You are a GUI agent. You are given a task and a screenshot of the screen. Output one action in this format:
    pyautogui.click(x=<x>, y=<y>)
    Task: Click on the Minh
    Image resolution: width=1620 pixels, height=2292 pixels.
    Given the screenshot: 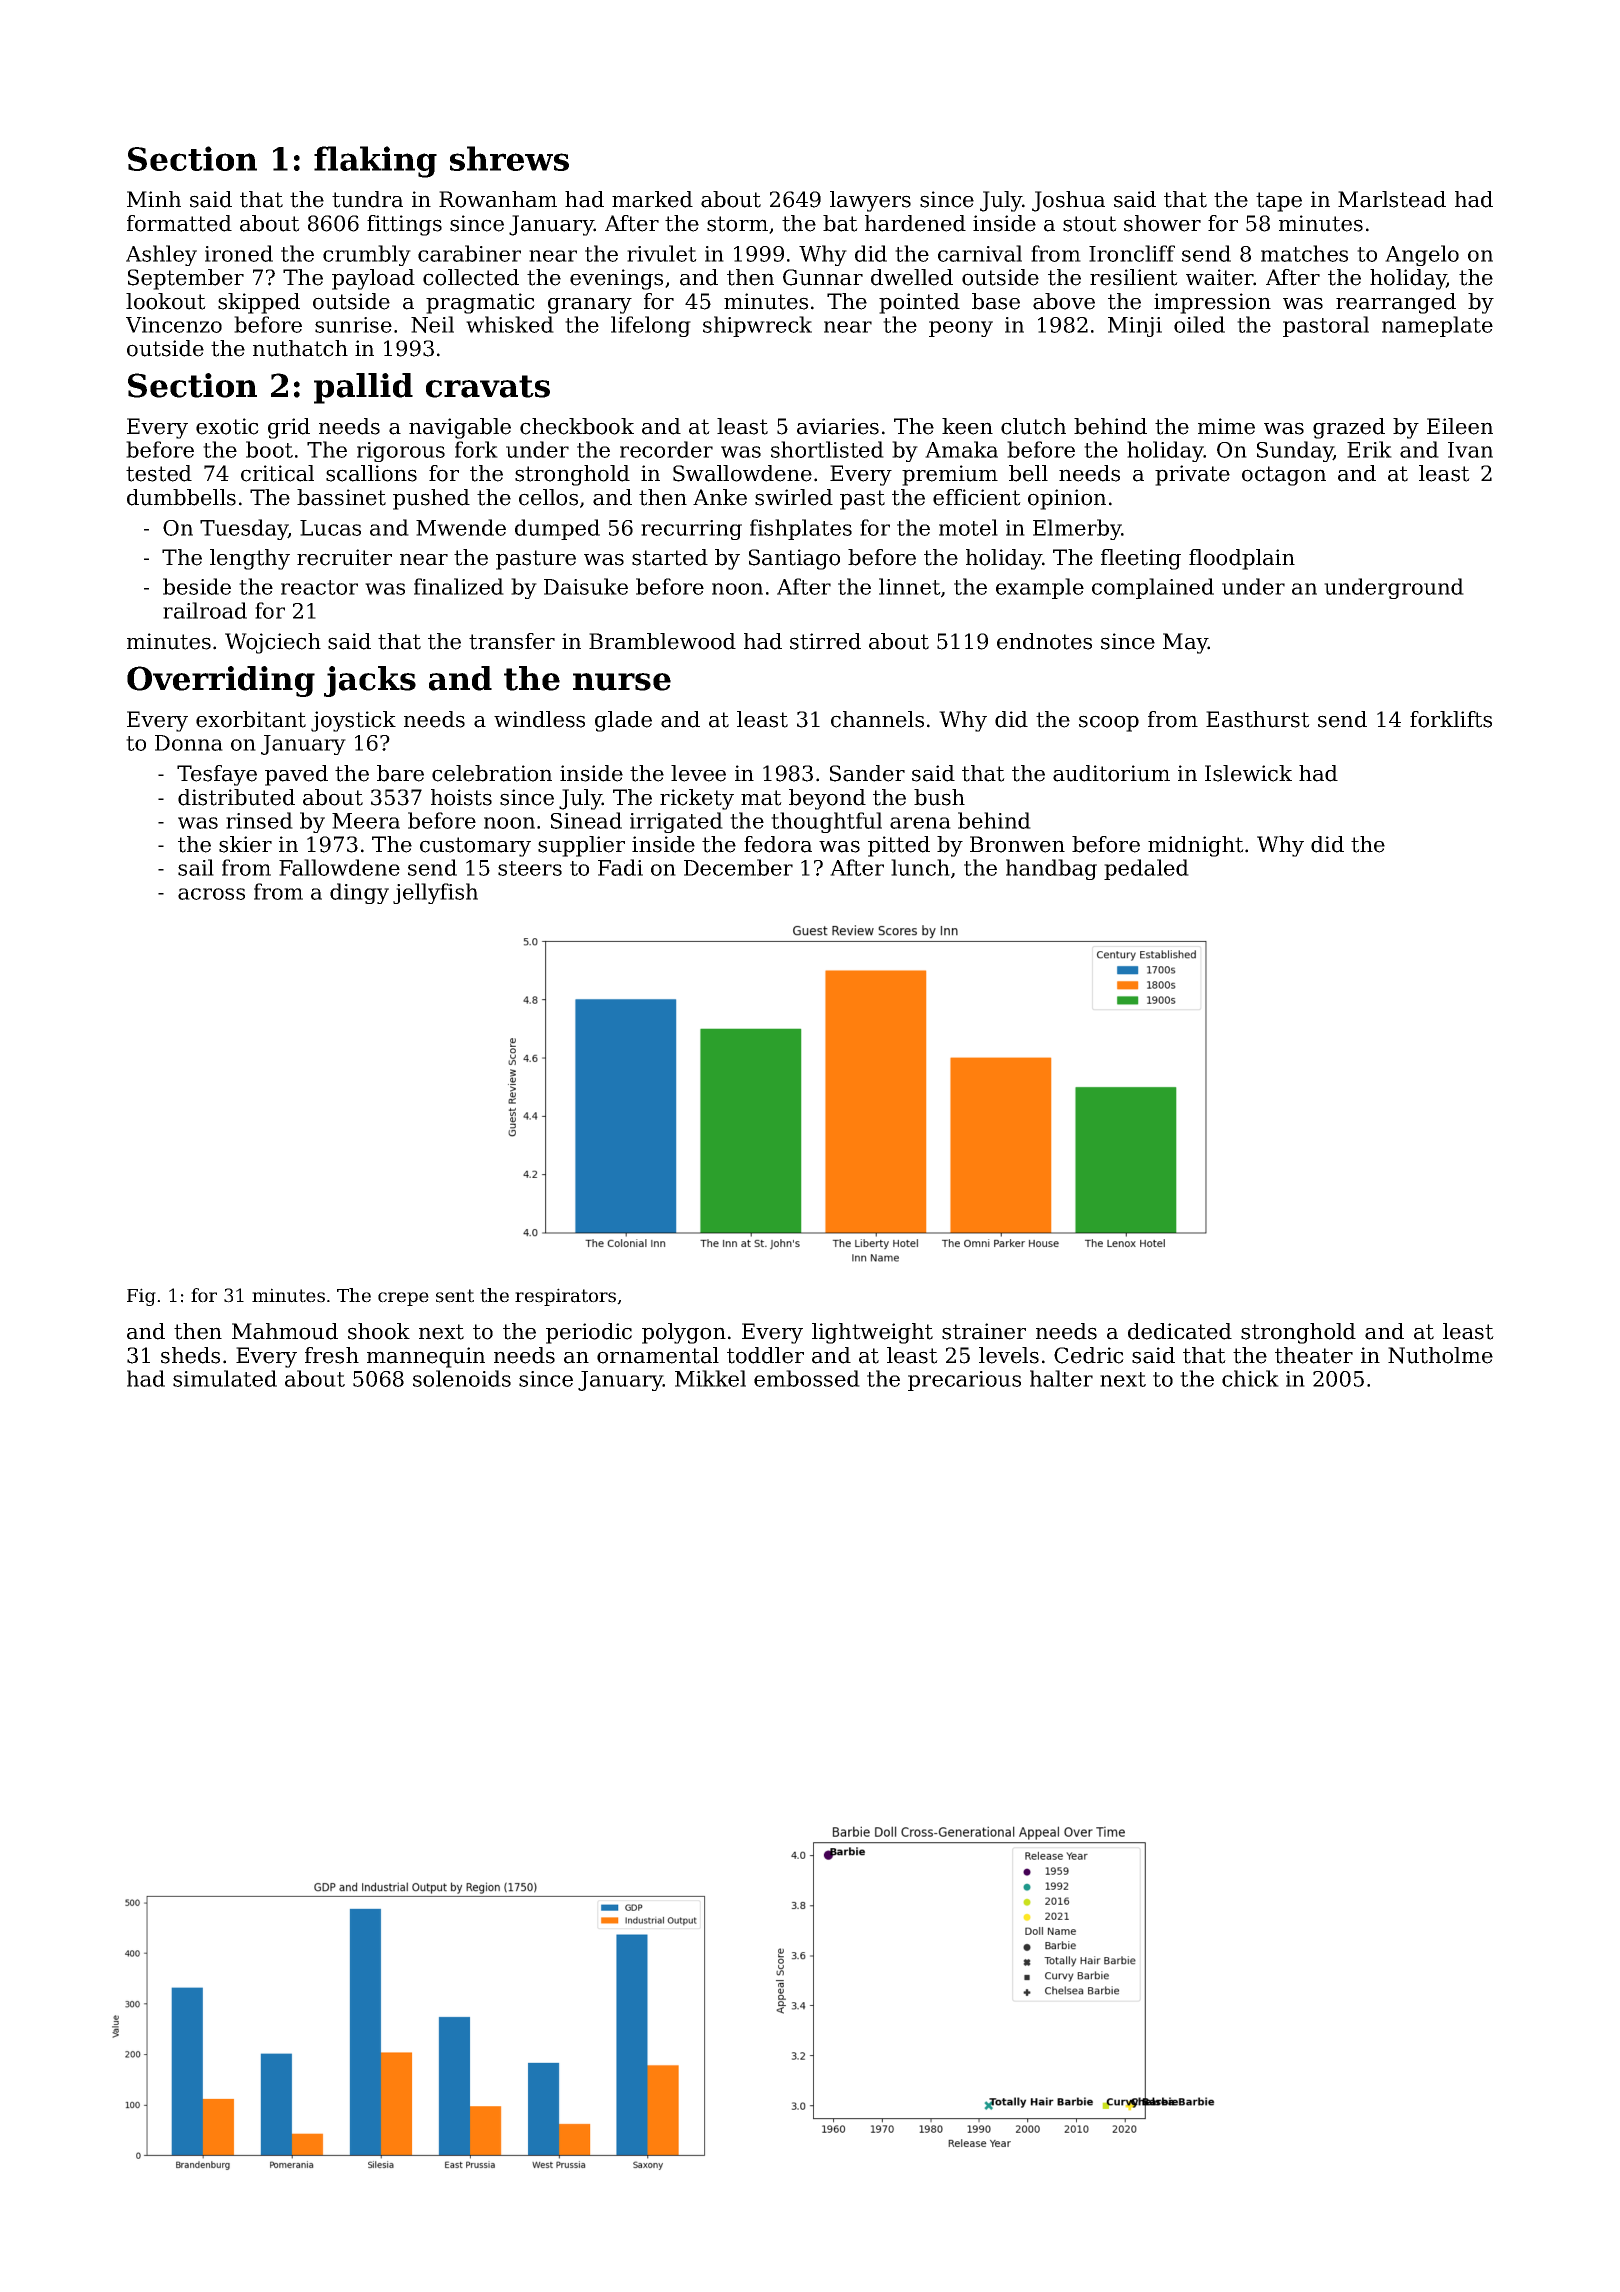 What is the action you would take?
    pyautogui.click(x=154, y=199)
